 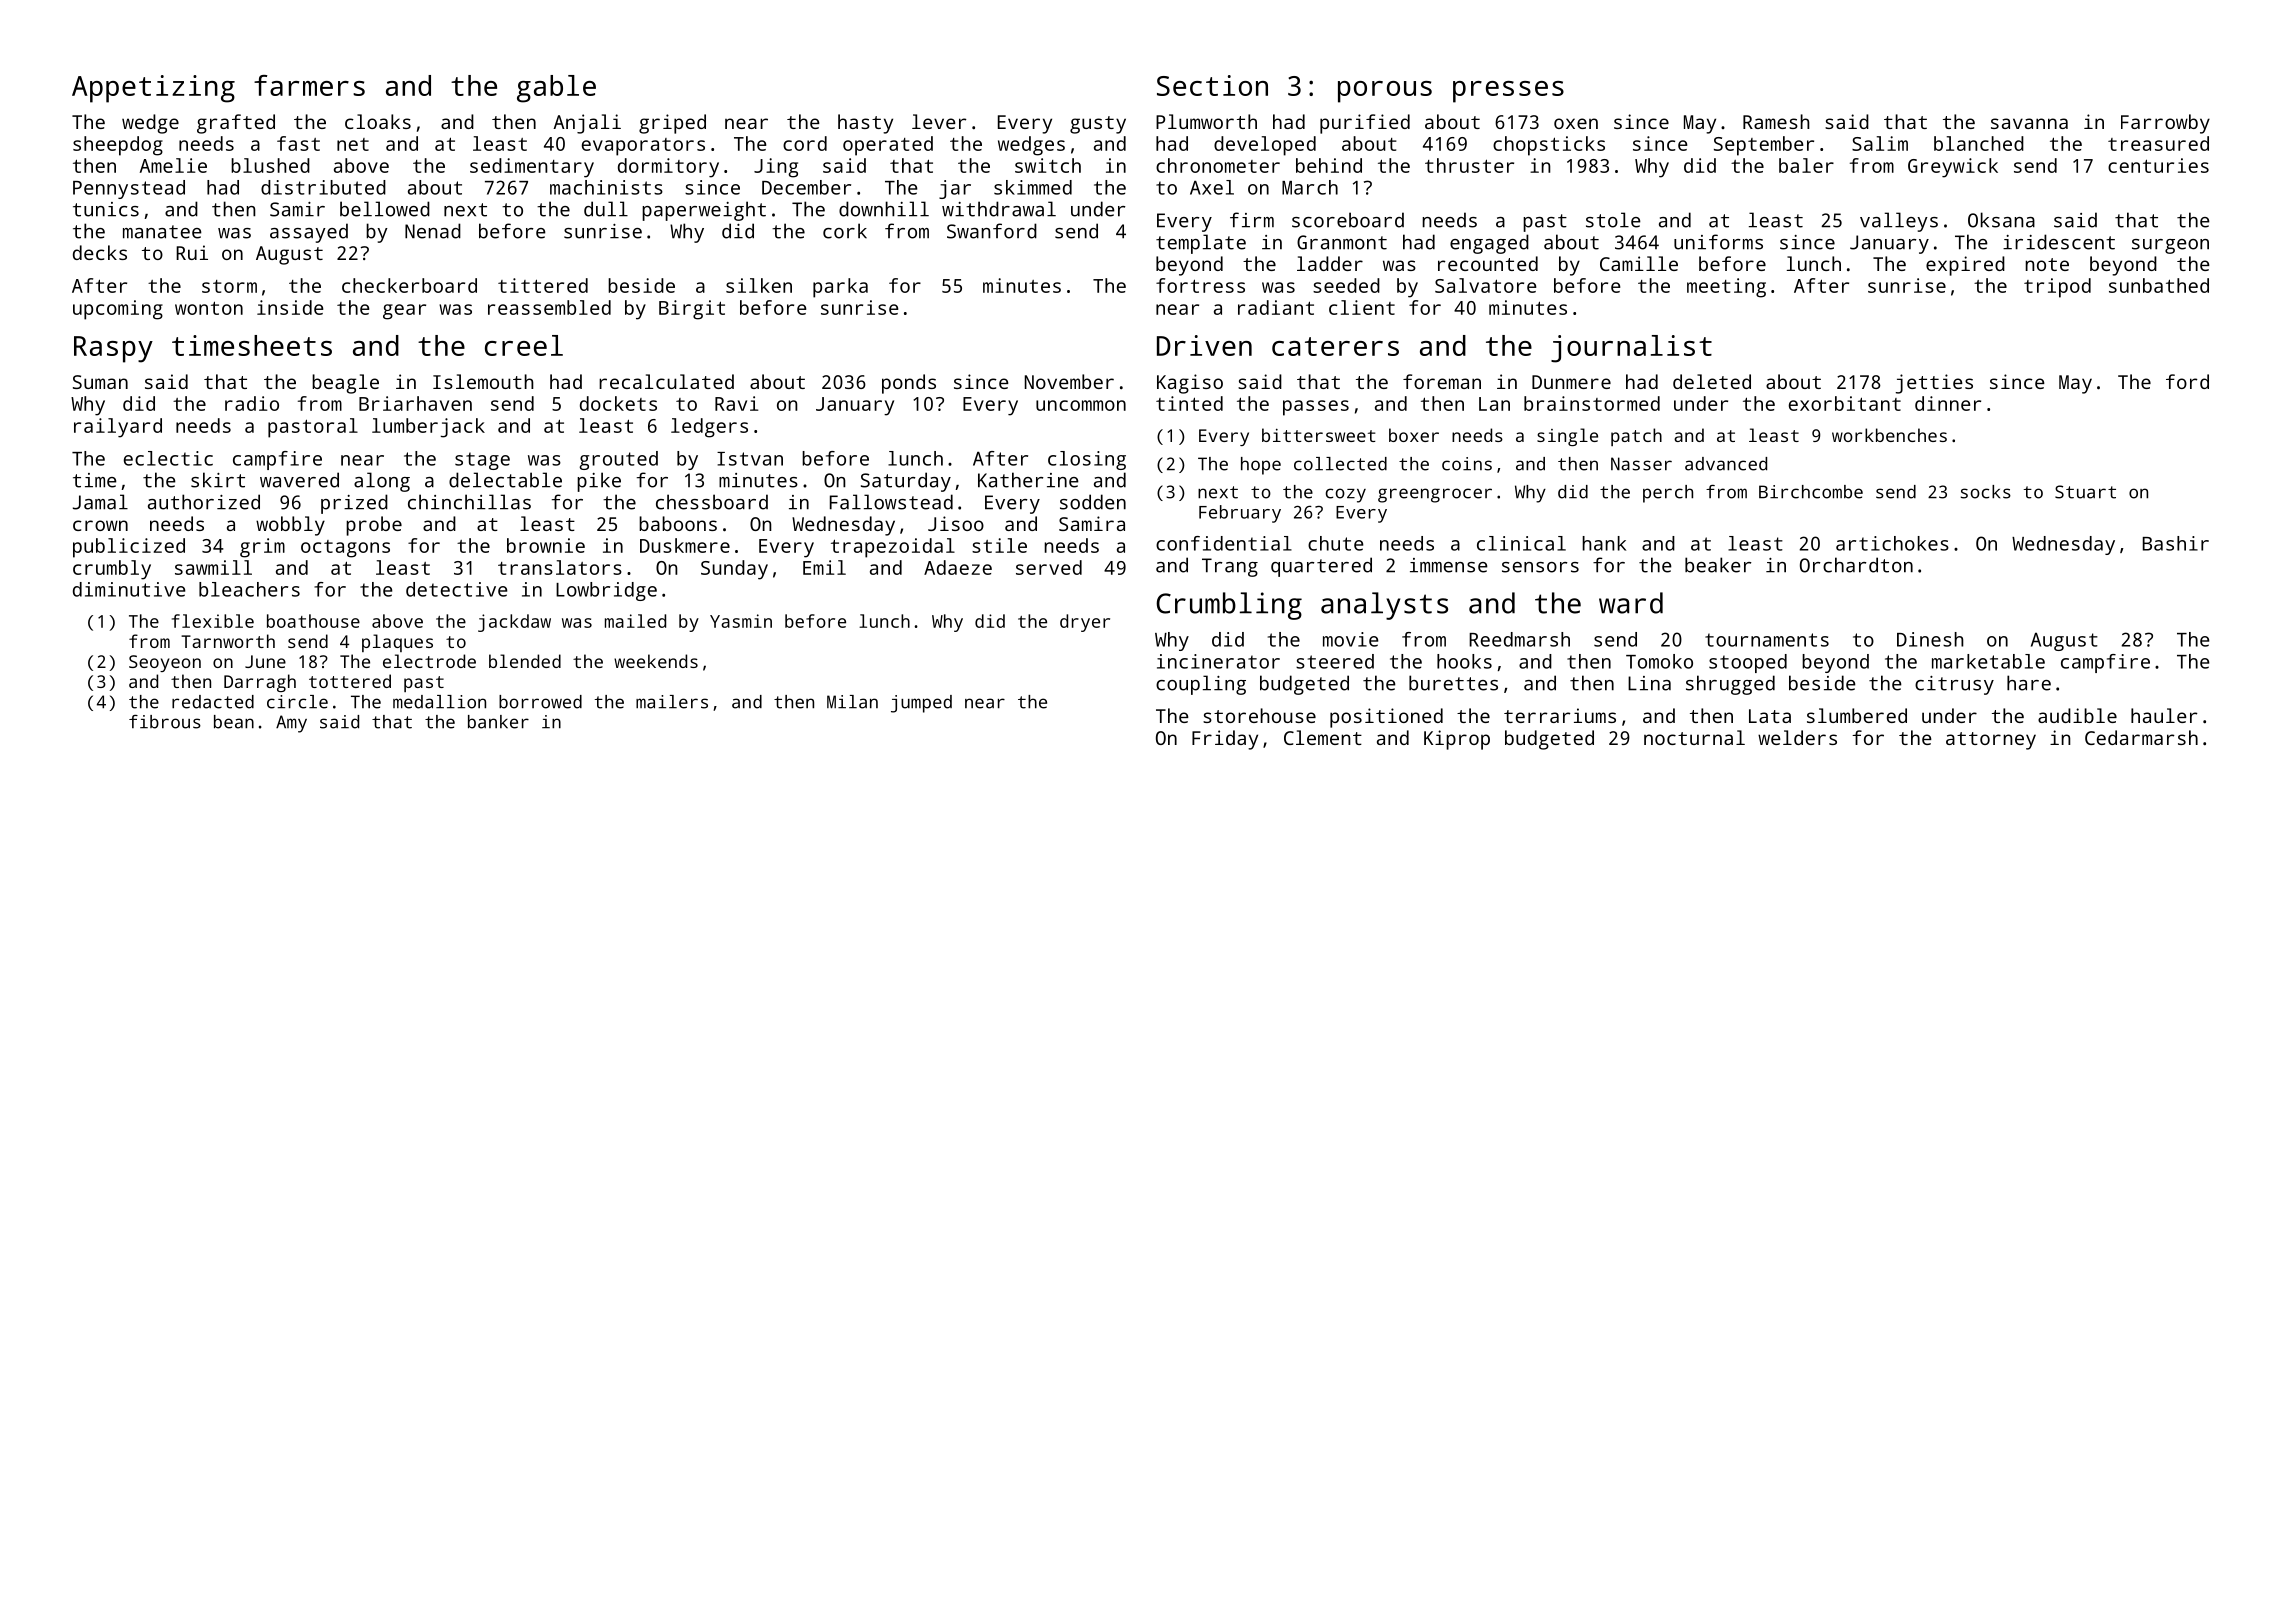 What do you see at coordinates (469, 502) in the screenshot?
I see `chinchillas` at bounding box center [469, 502].
